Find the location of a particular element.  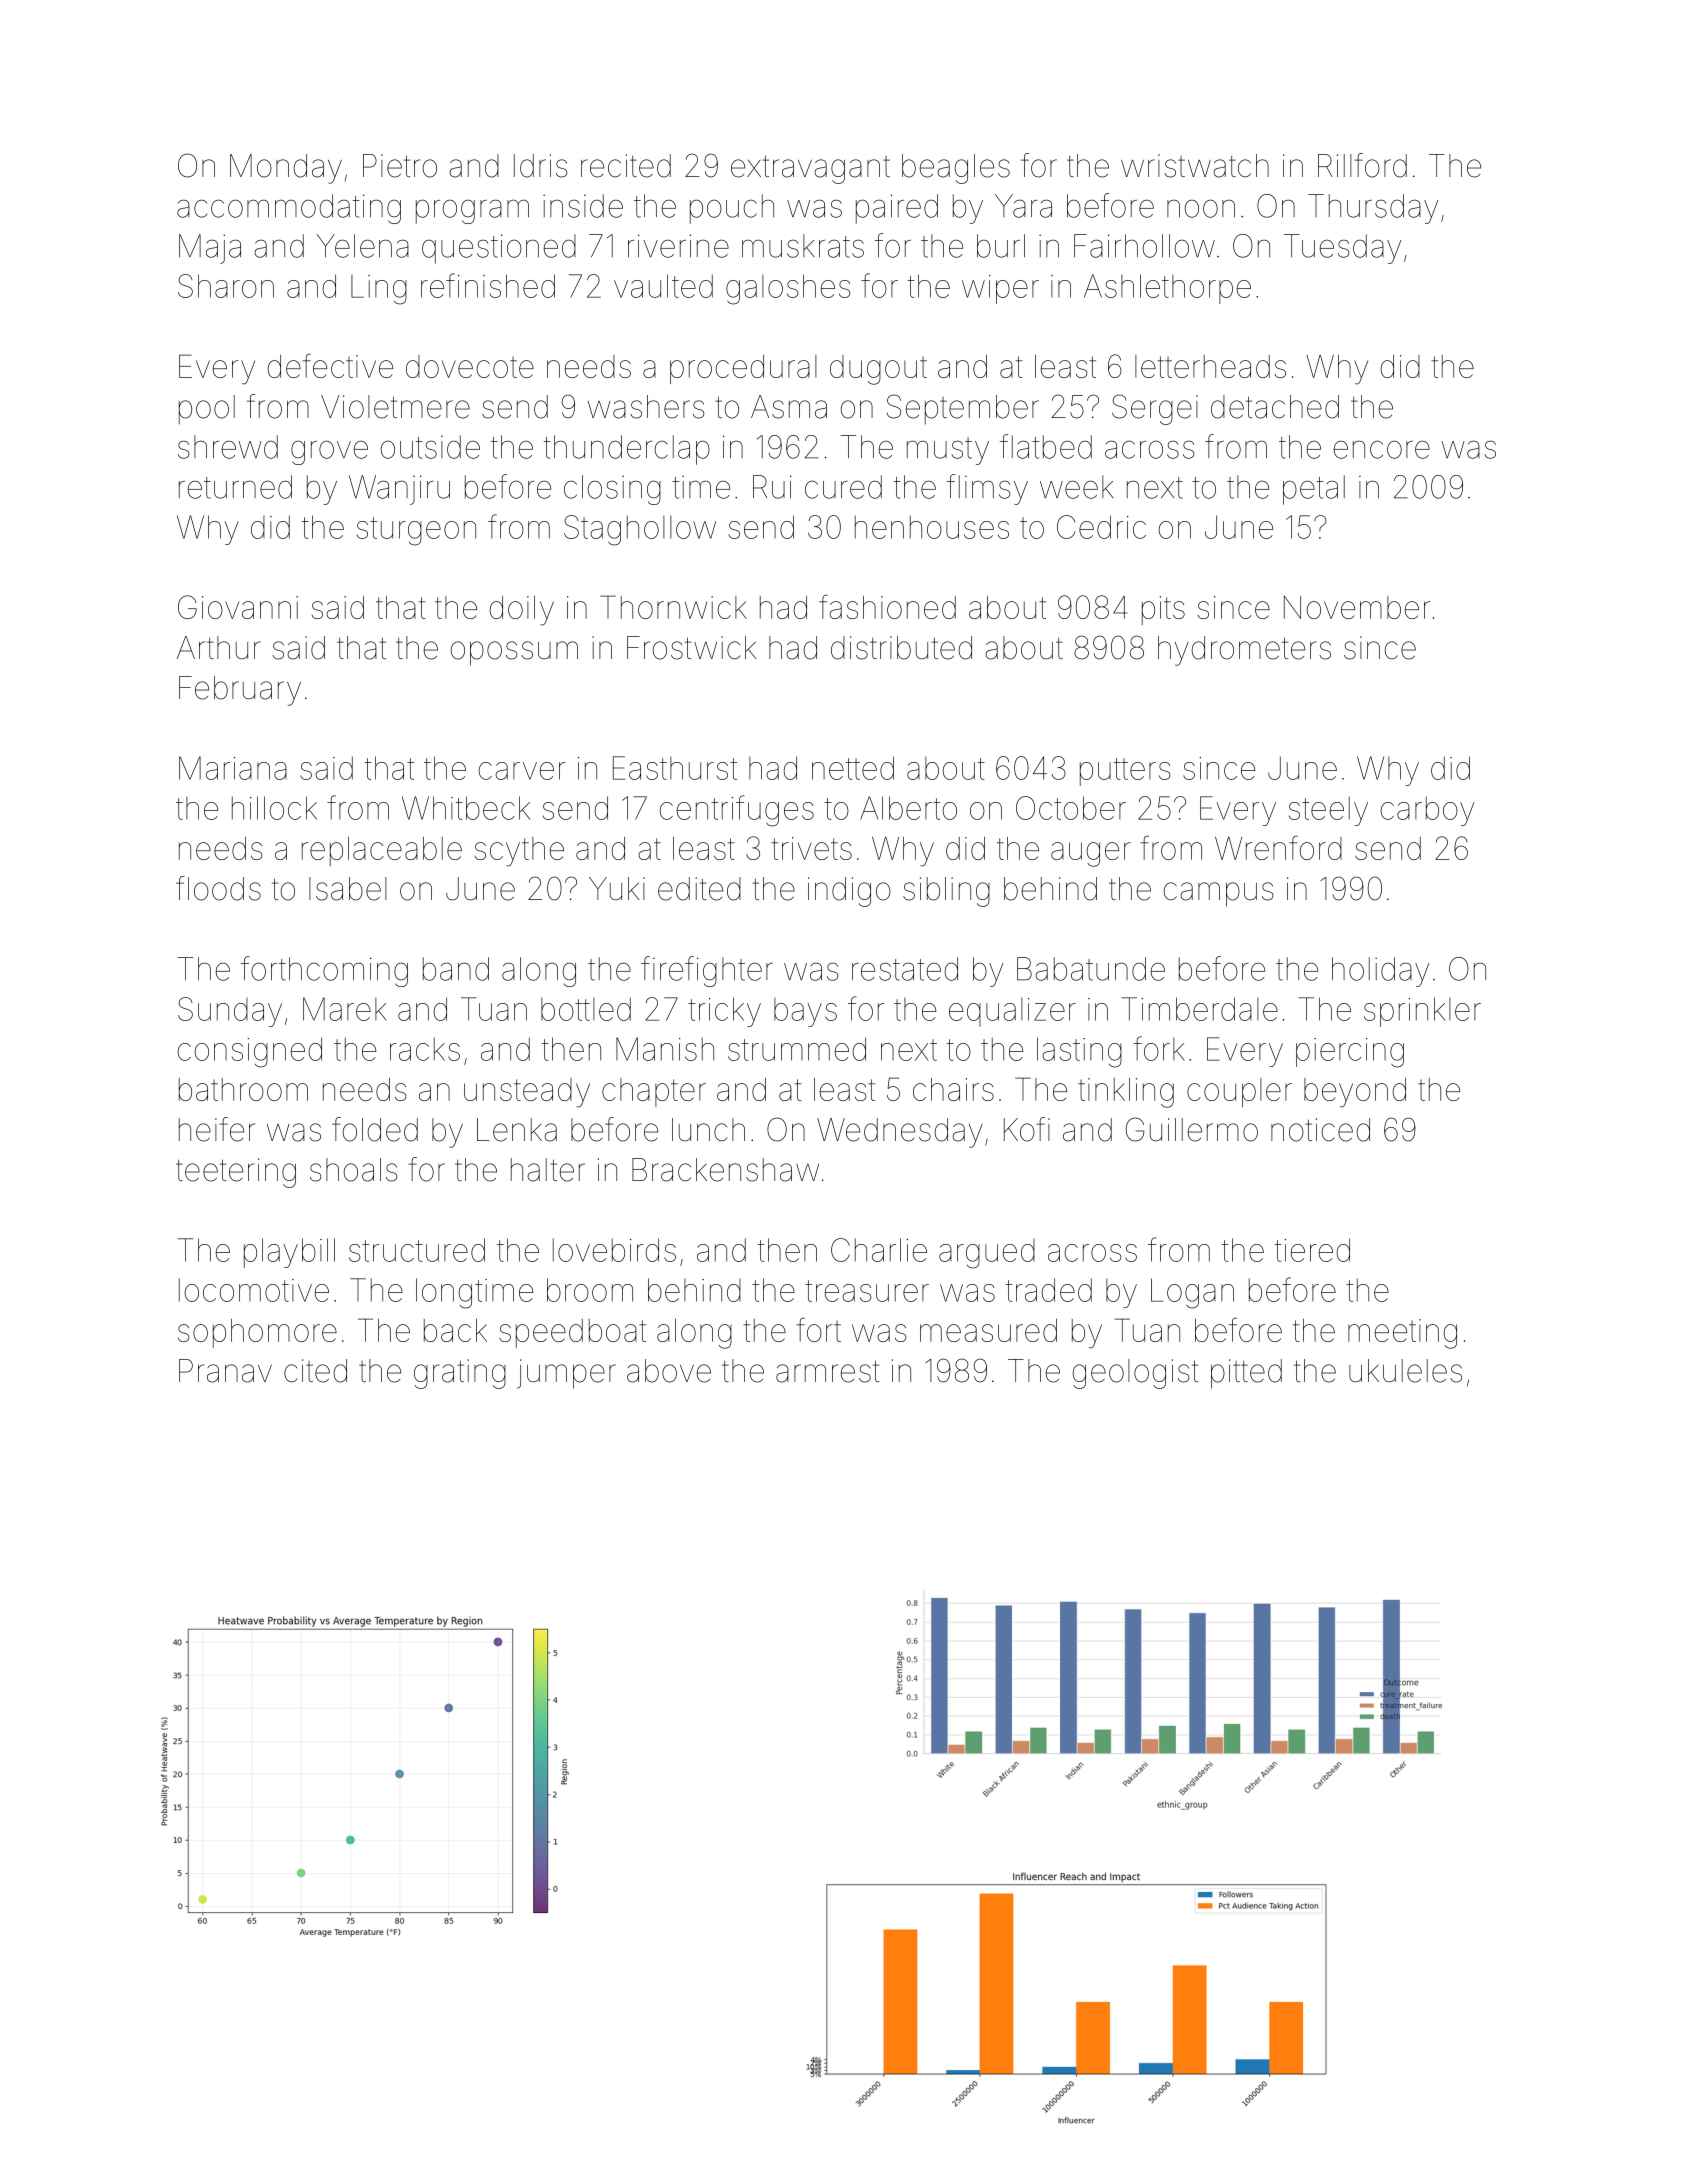

Rillford is located at coordinates (1362, 165).
